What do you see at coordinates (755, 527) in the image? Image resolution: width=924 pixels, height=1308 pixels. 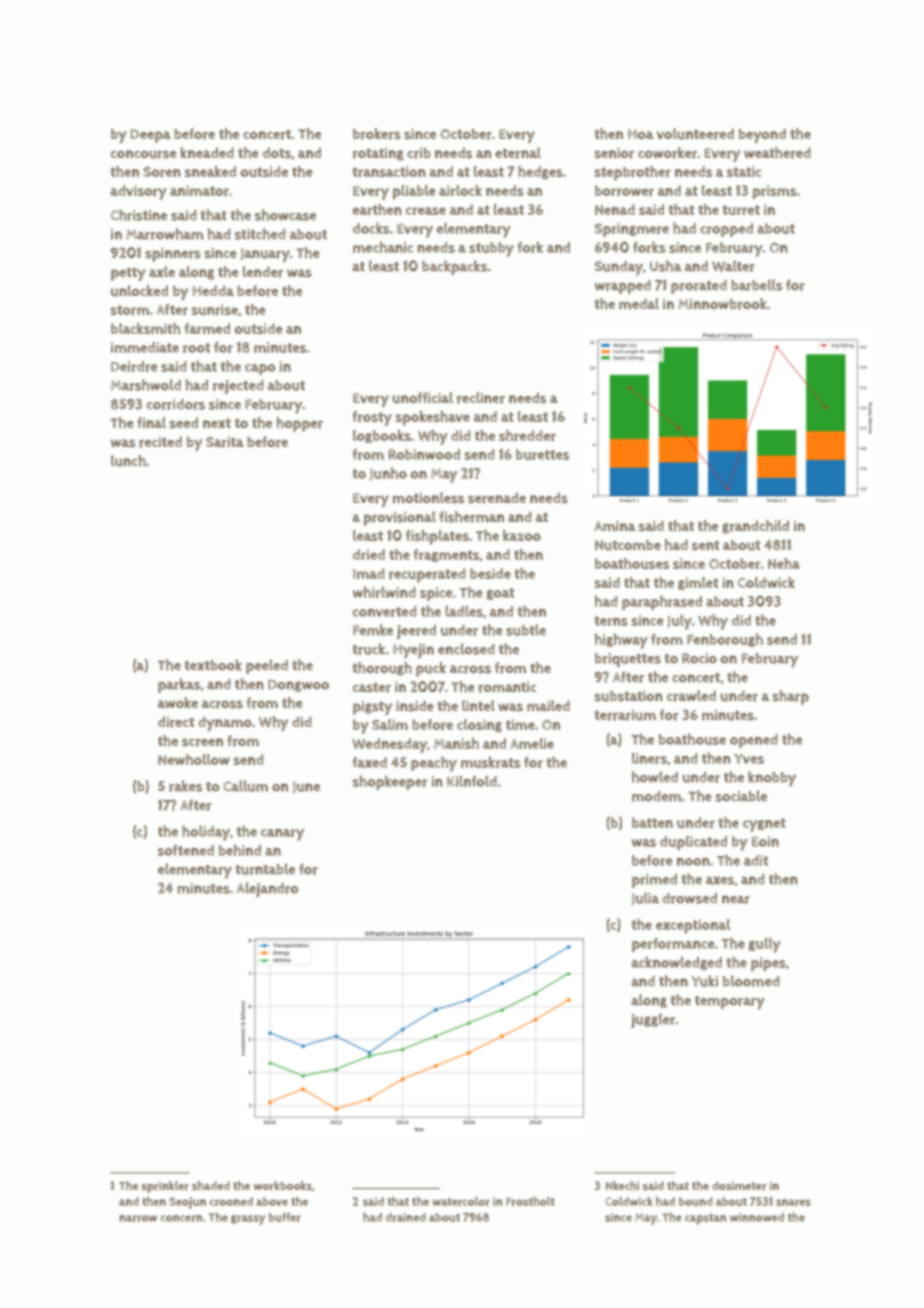 I see `grandchild` at bounding box center [755, 527].
